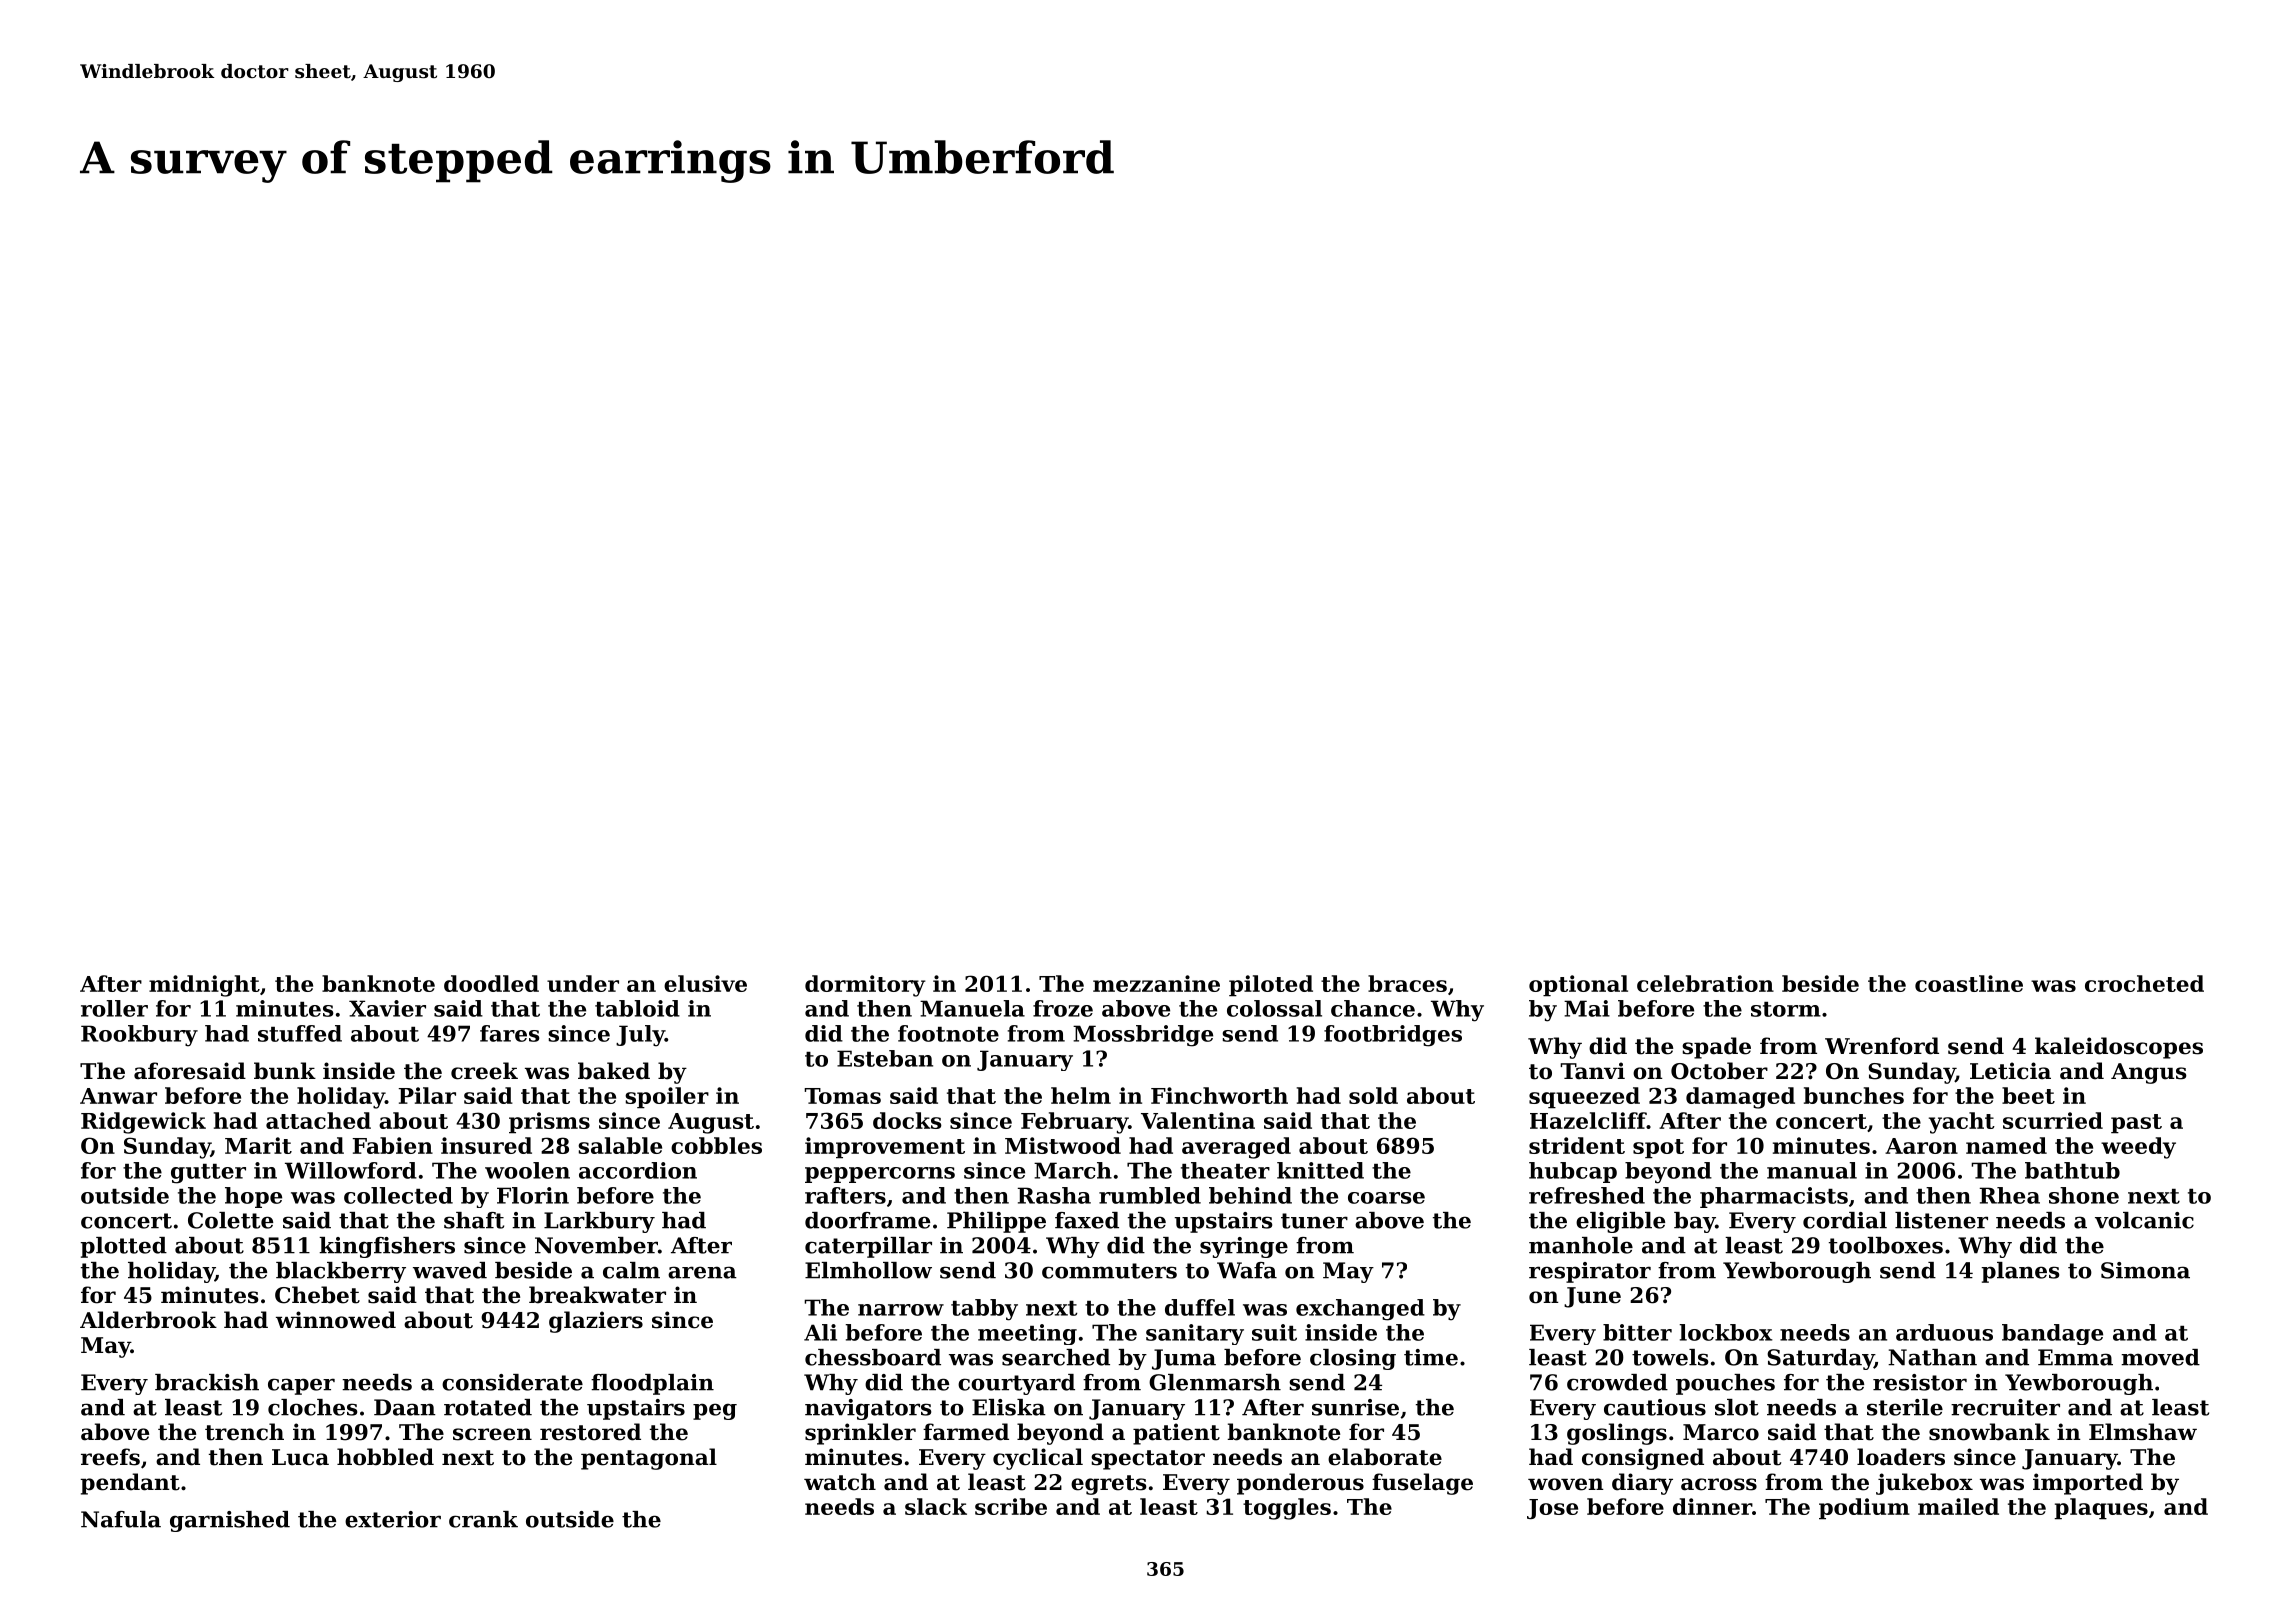 This document has width=2292, height=1621. Describe the element at coordinates (2101, 1509) in the document. I see `plaques` at that location.
